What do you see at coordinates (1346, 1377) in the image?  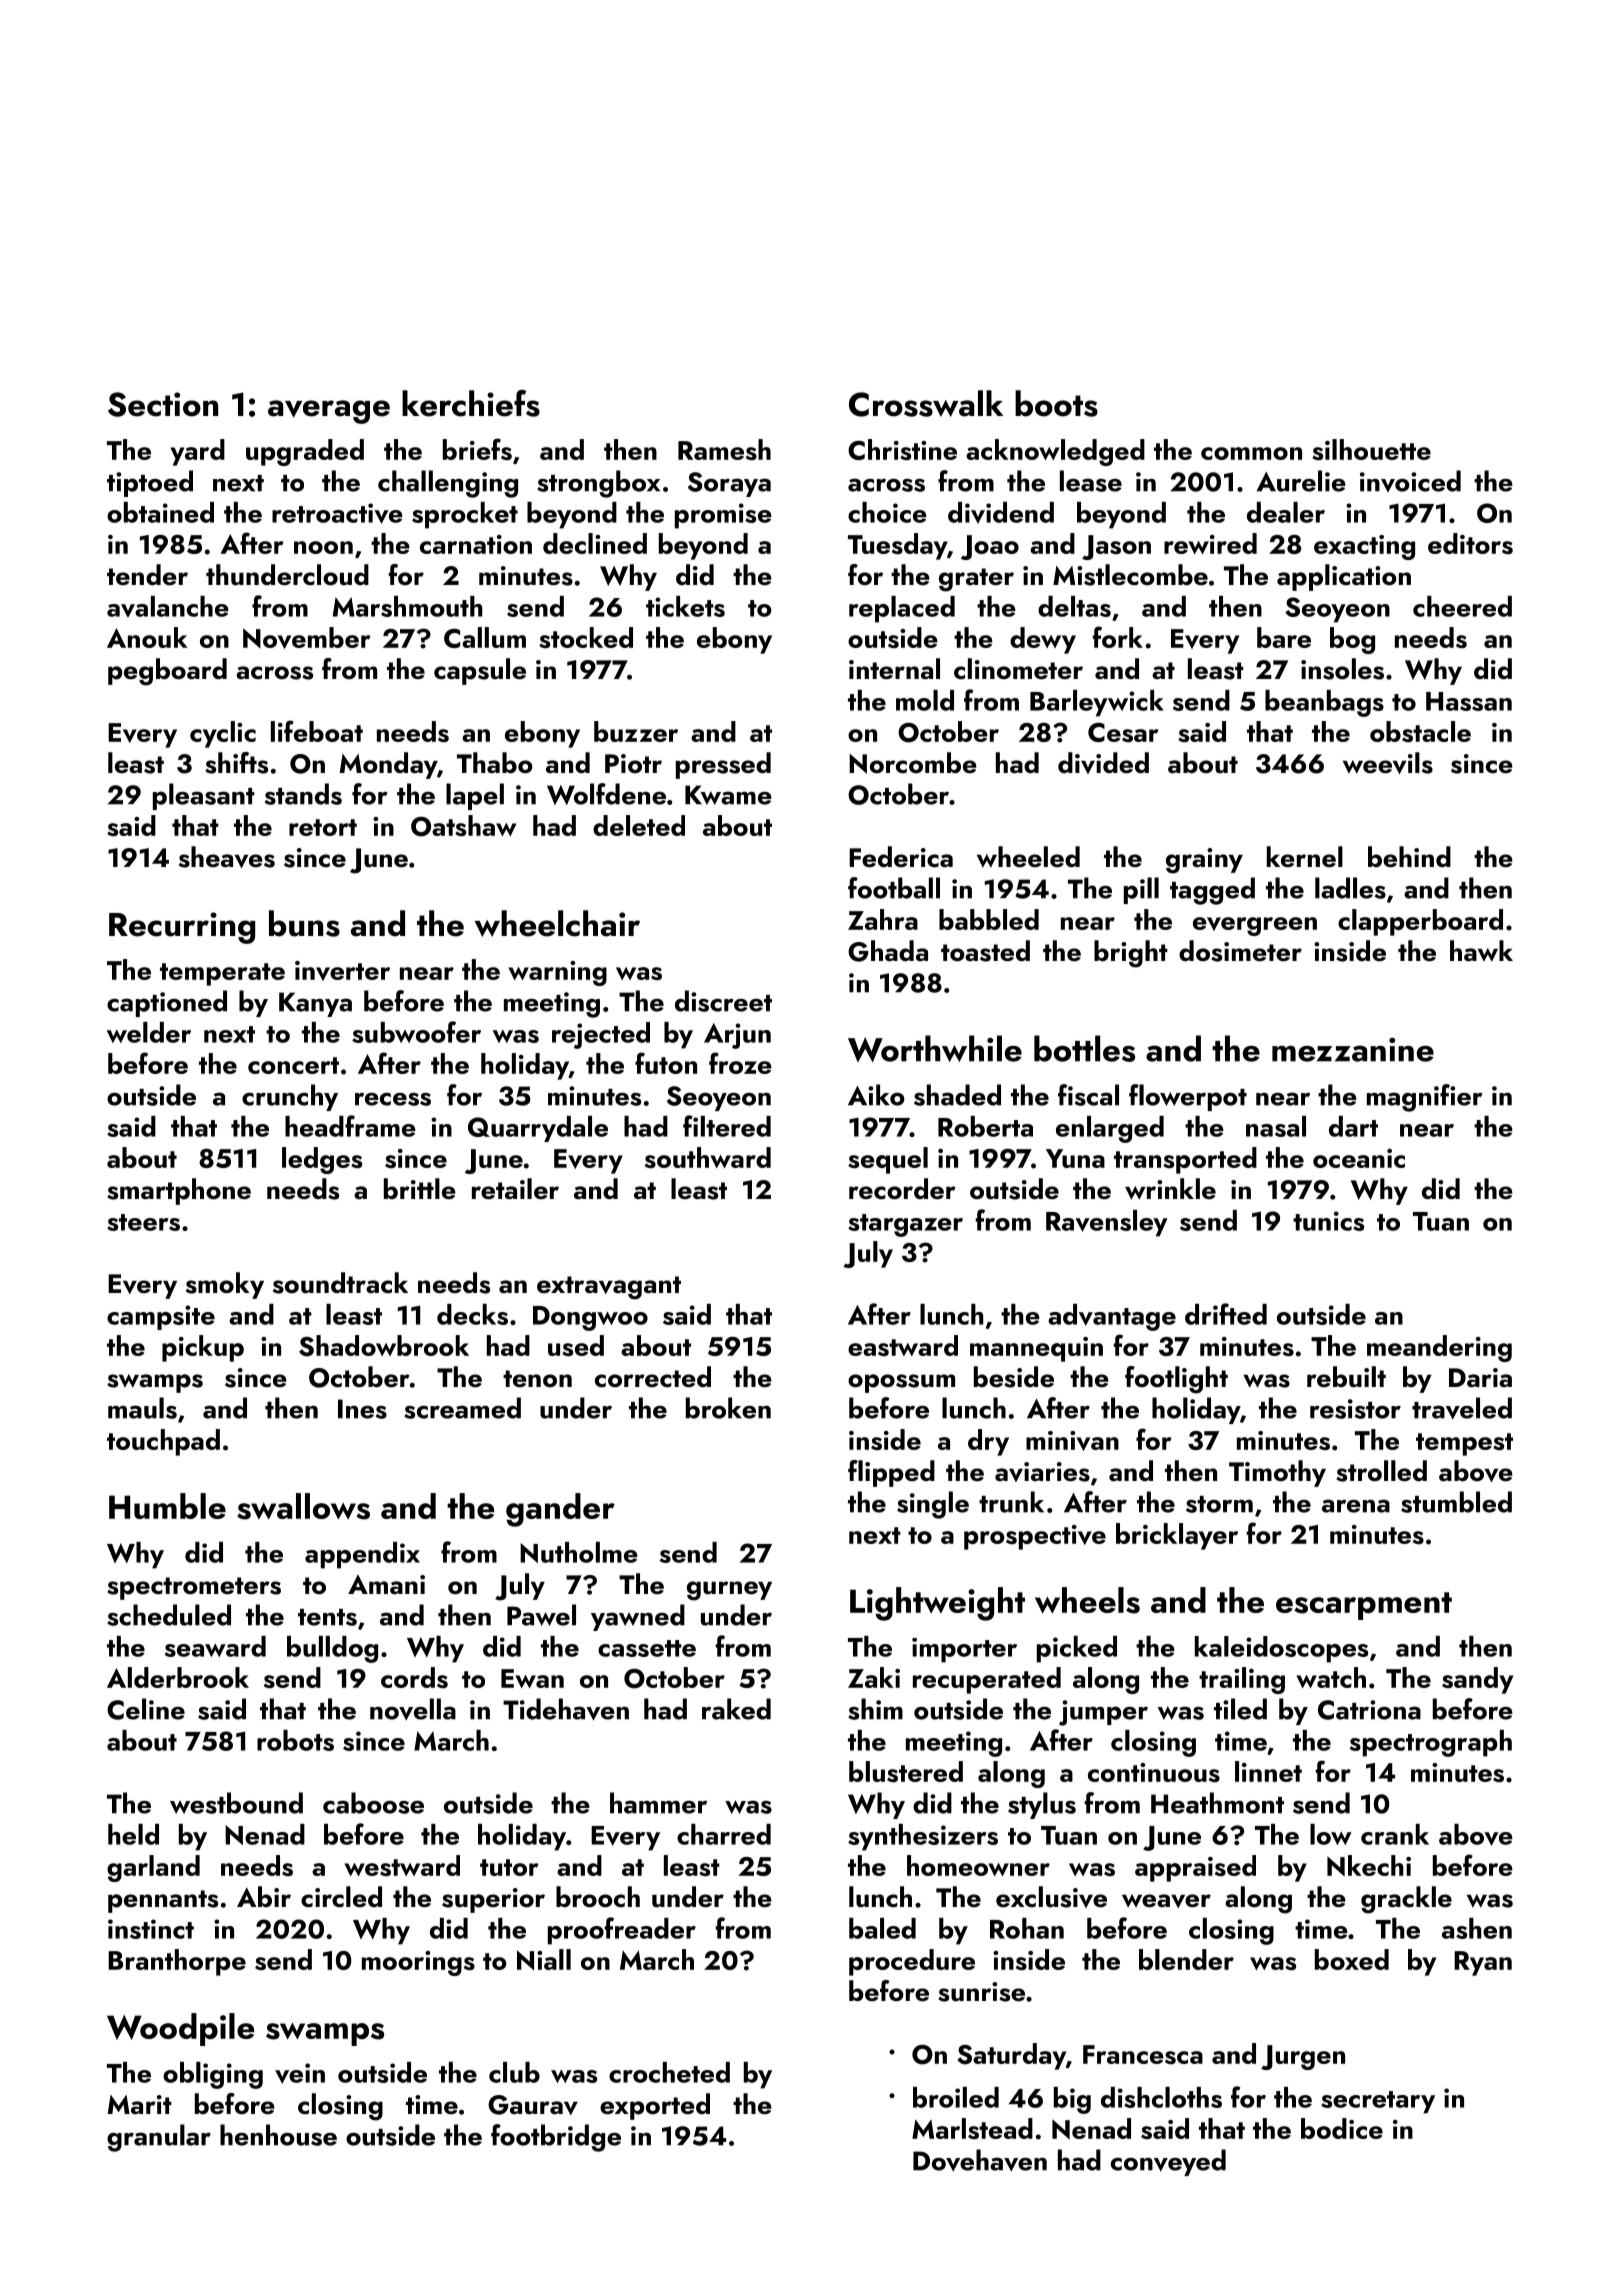 I see `rebuilt` at bounding box center [1346, 1377].
